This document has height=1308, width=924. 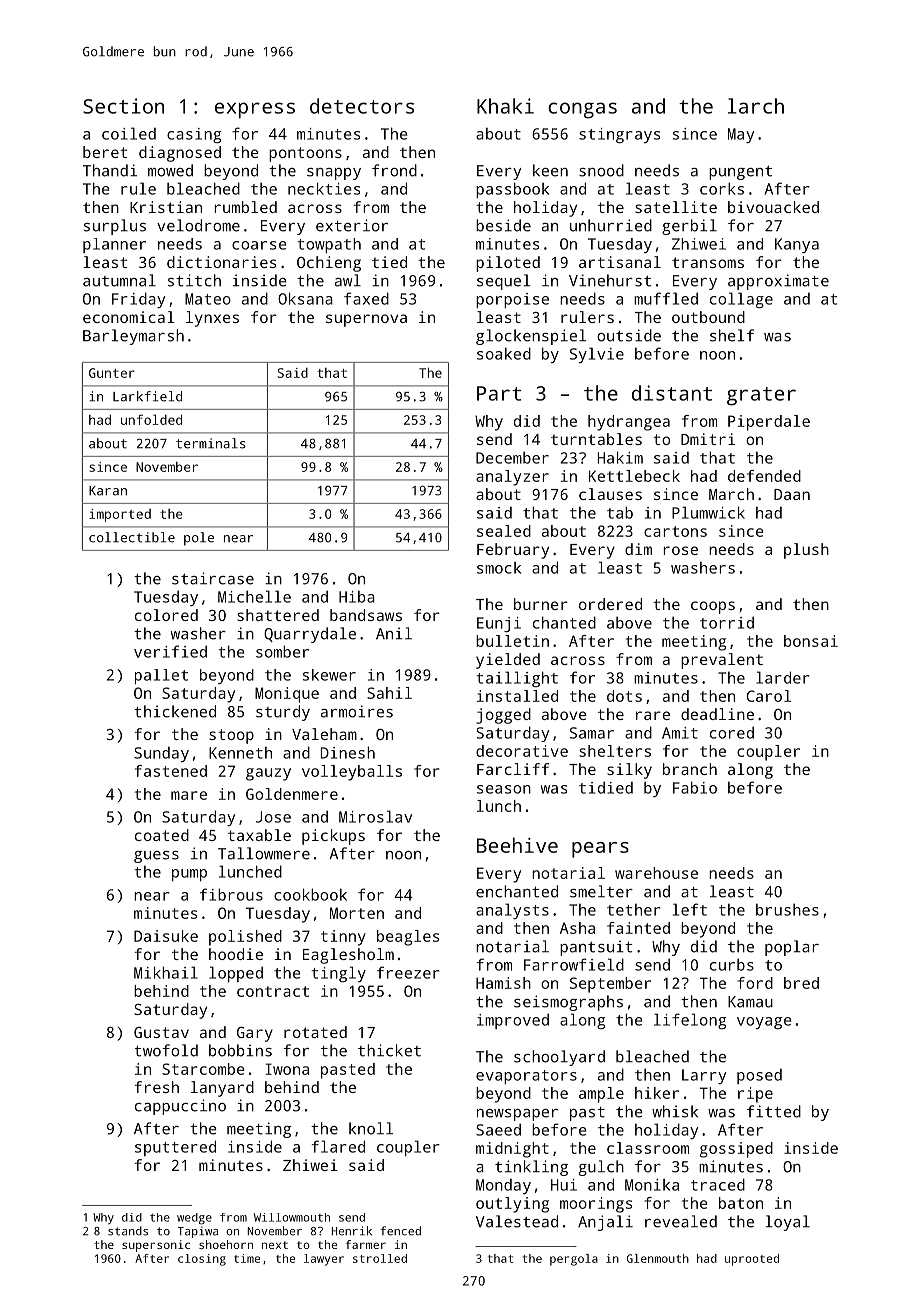 I want to click on warehouse, so click(x=656, y=873).
